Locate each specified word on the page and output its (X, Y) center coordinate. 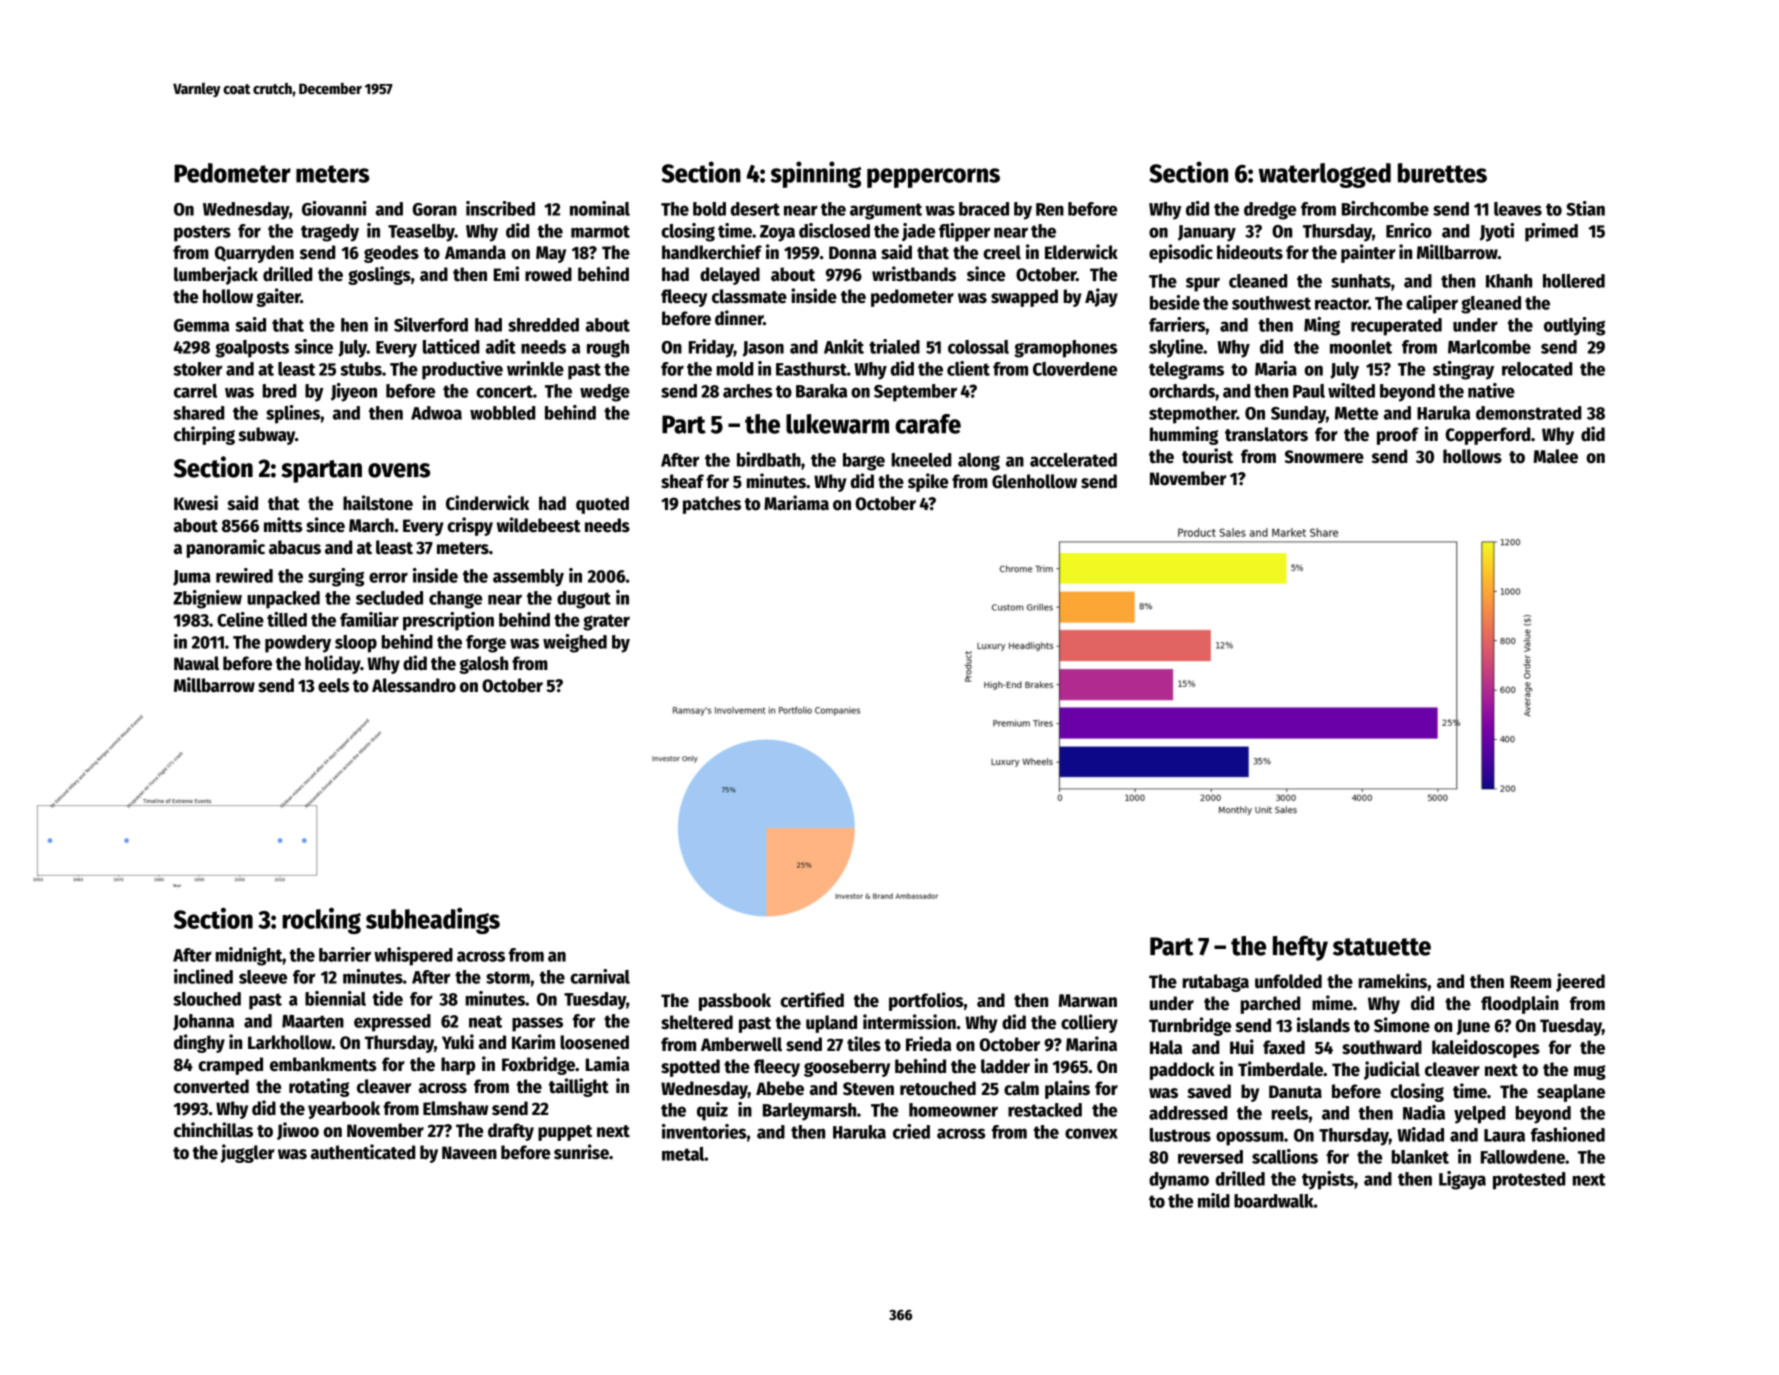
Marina (1091, 1044)
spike (928, 482)
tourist (1207, 456)
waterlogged (1325, 175)
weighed (575, 643)
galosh (483, 665)
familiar (369, 619)
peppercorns (933, 178)
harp (458, 1066)
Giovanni (334, 208)
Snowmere (1324, 457)
